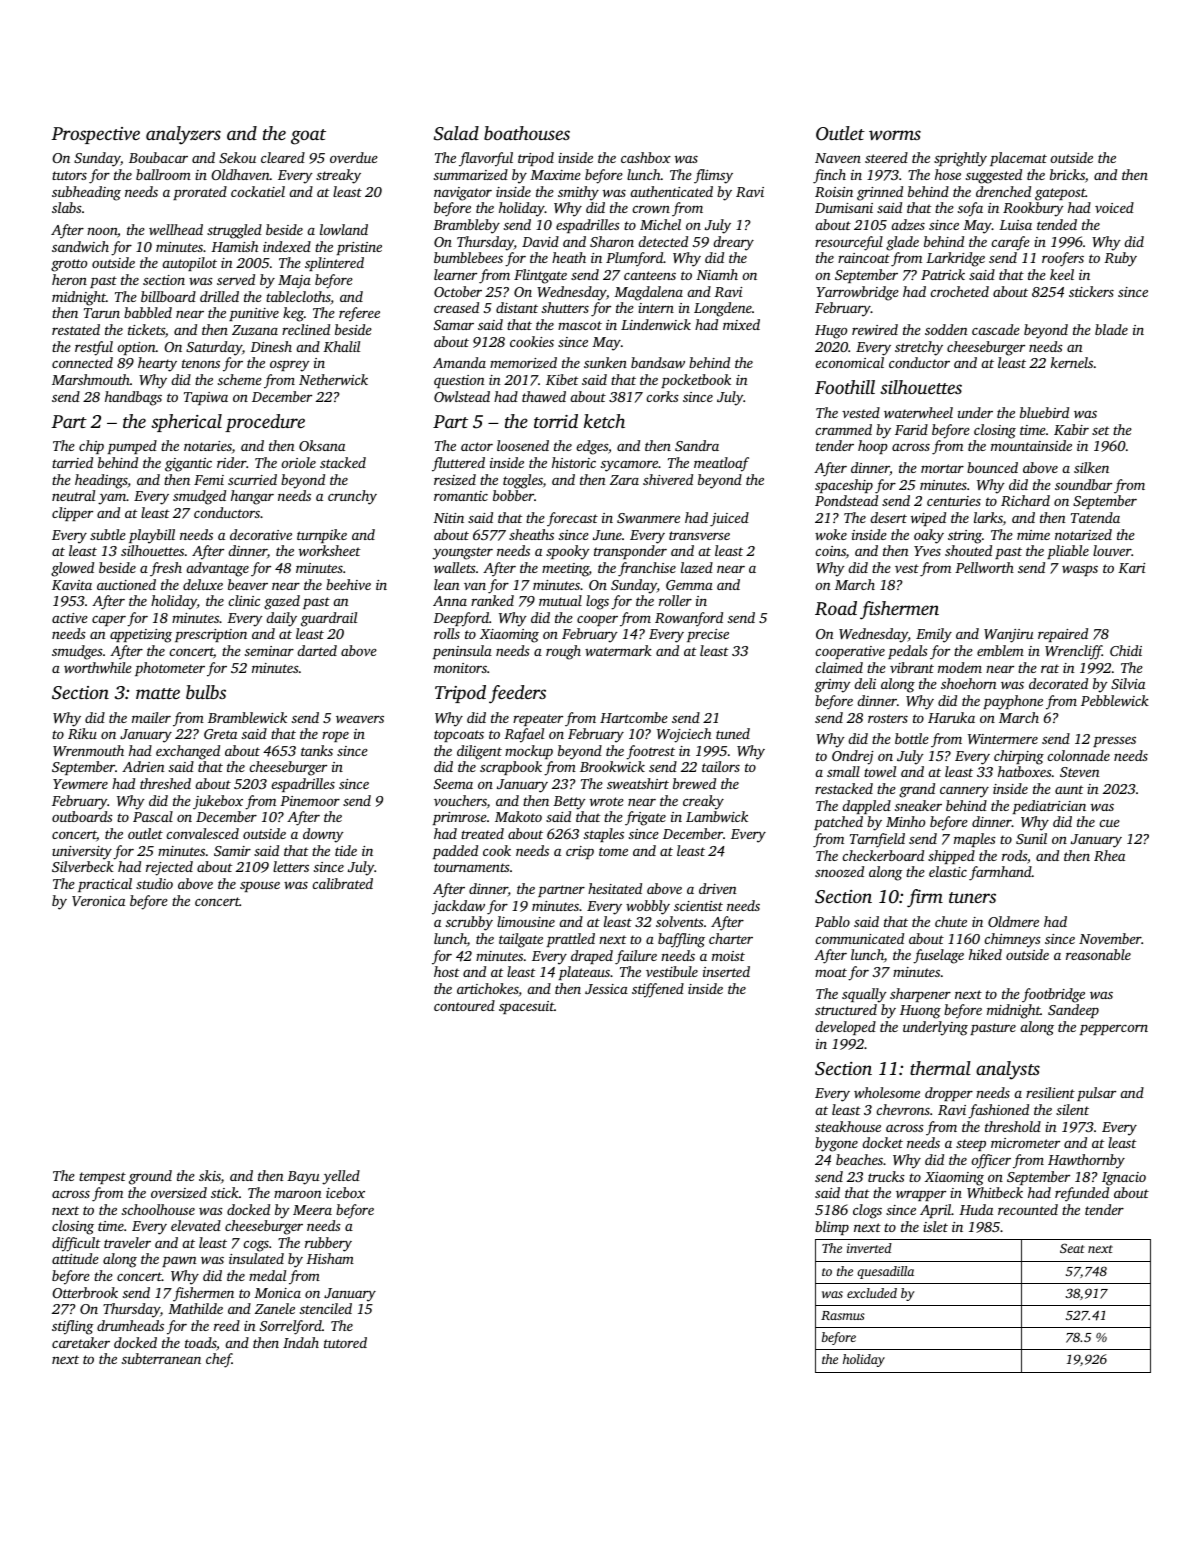  Describe the element at coordinates (560, 600) in the screenshot. I see `mutual` at that location.
